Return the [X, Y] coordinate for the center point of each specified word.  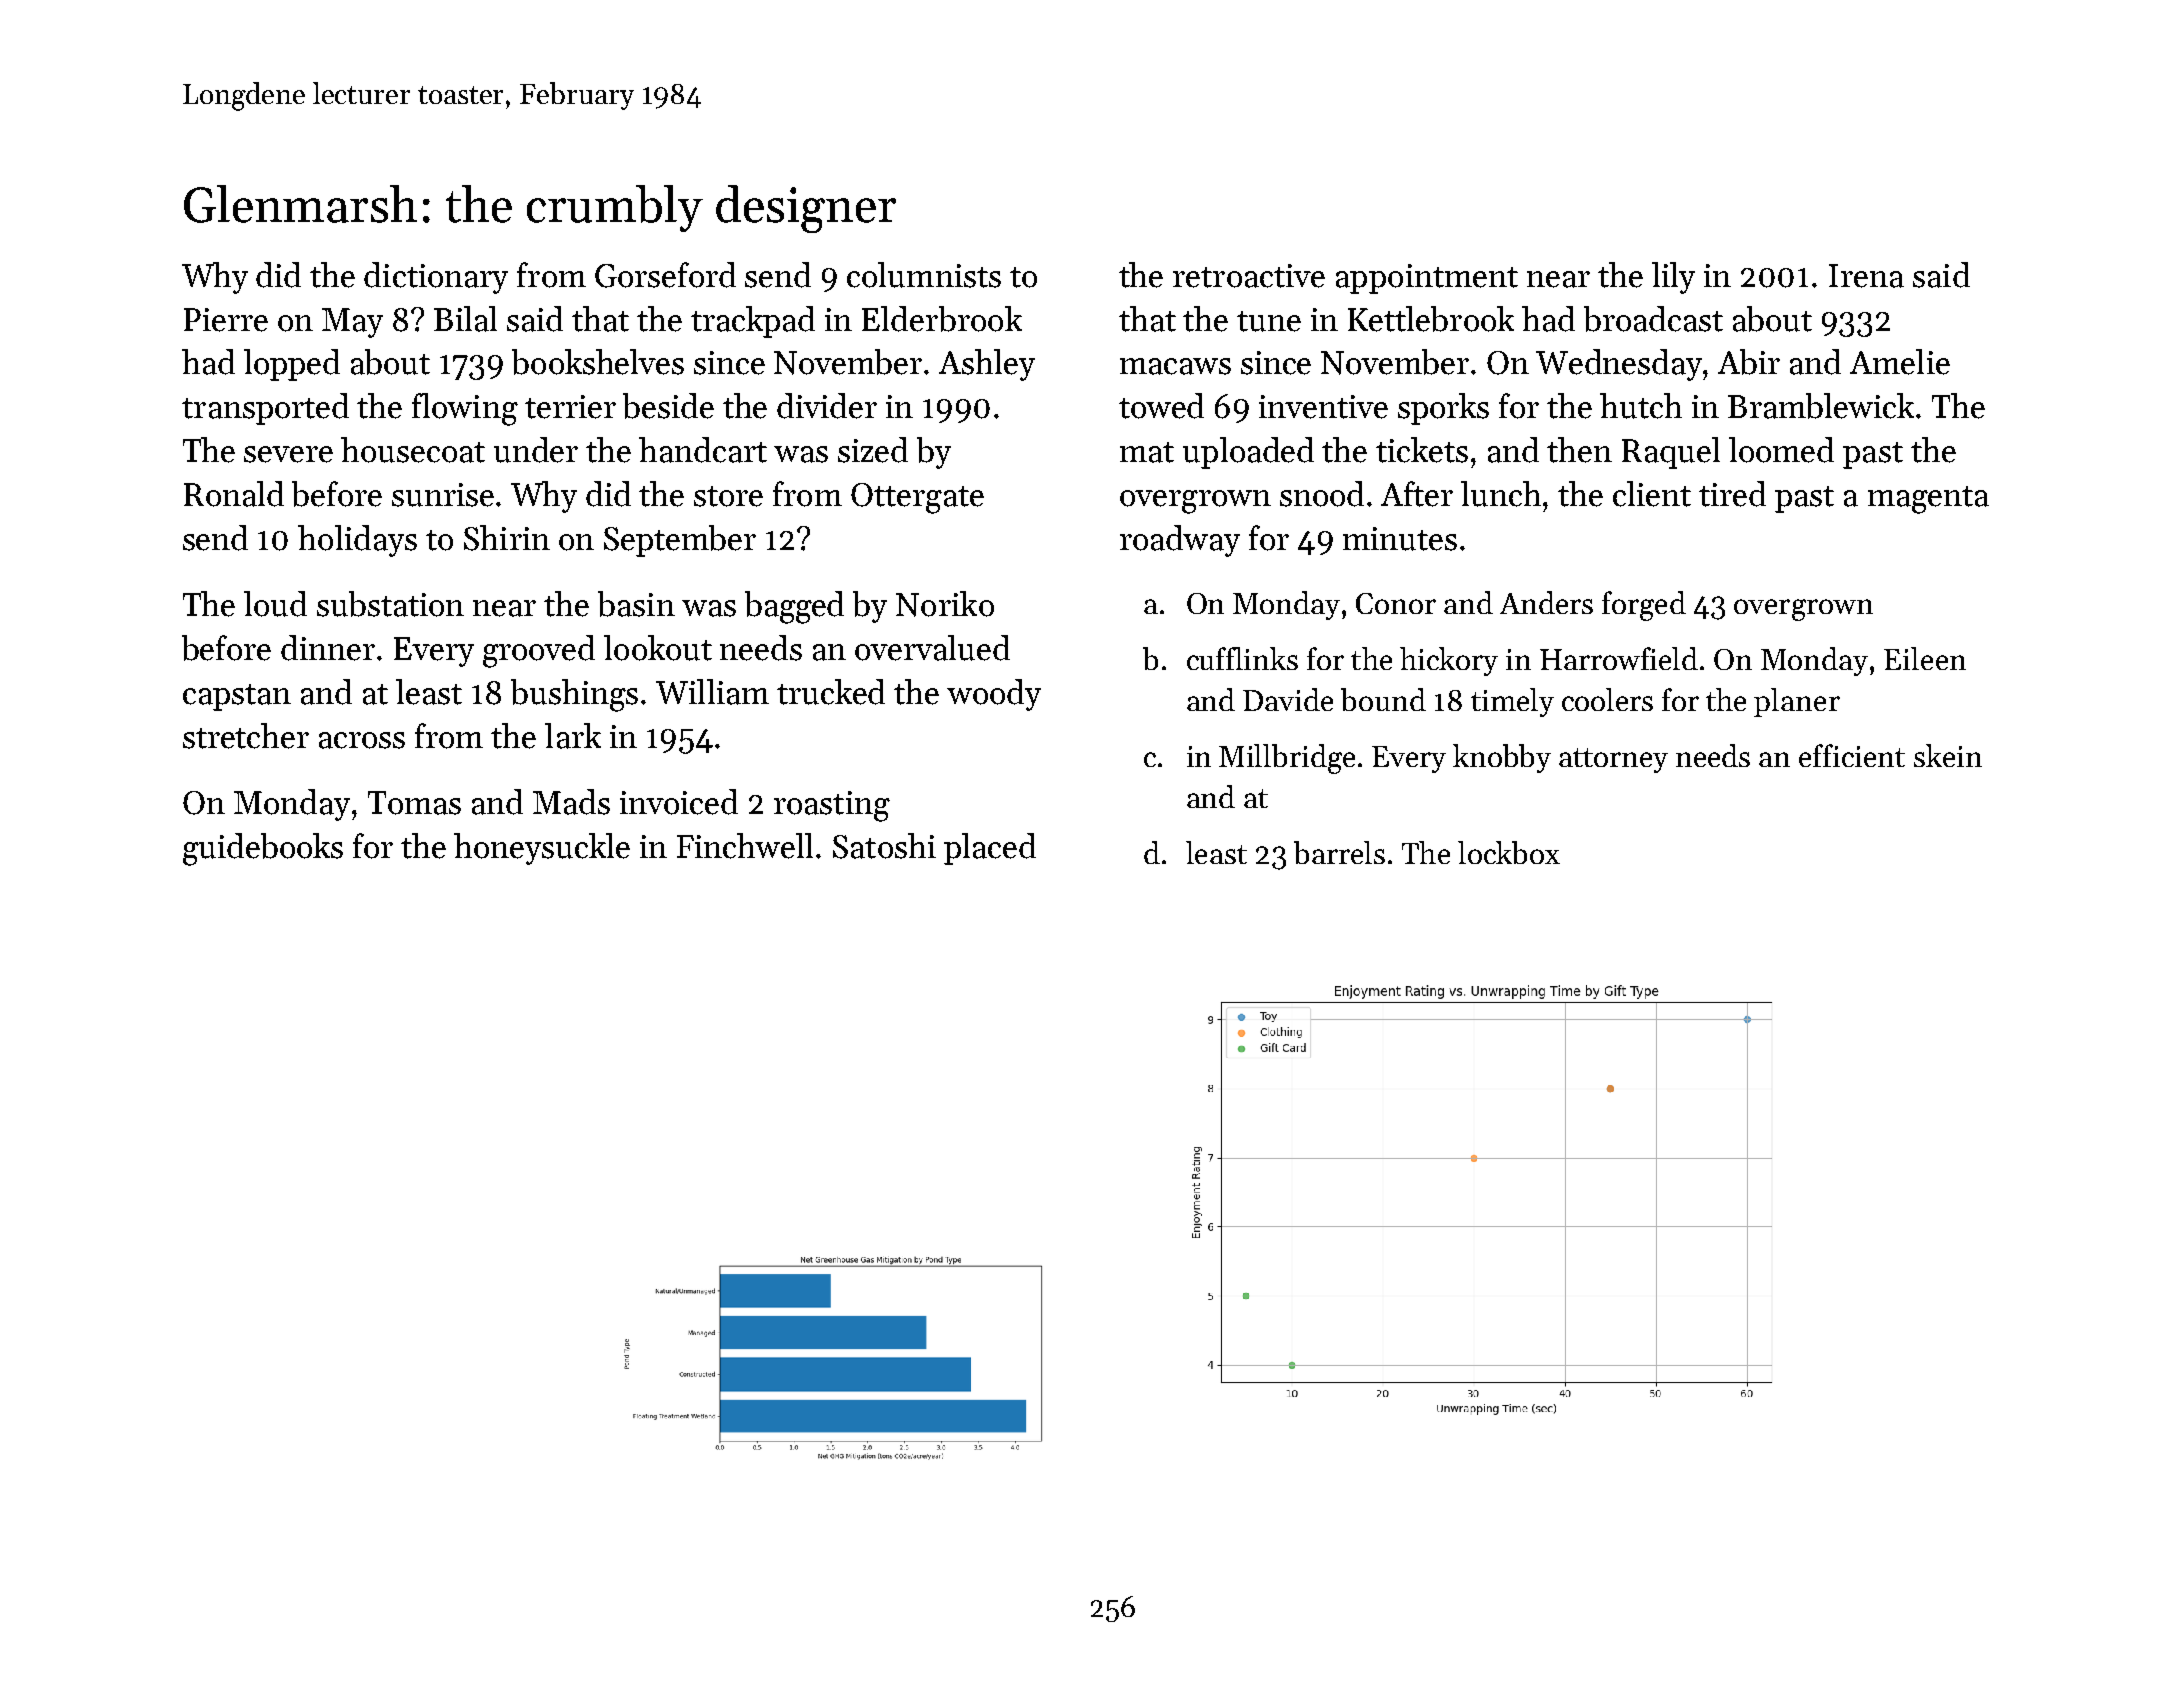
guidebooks [263, 849]
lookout [658, 648]
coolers [1607, 699]
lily [1673, 278]
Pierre [226, 320]
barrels [1339, 852]
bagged [794, 607]
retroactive [1249, 276]
